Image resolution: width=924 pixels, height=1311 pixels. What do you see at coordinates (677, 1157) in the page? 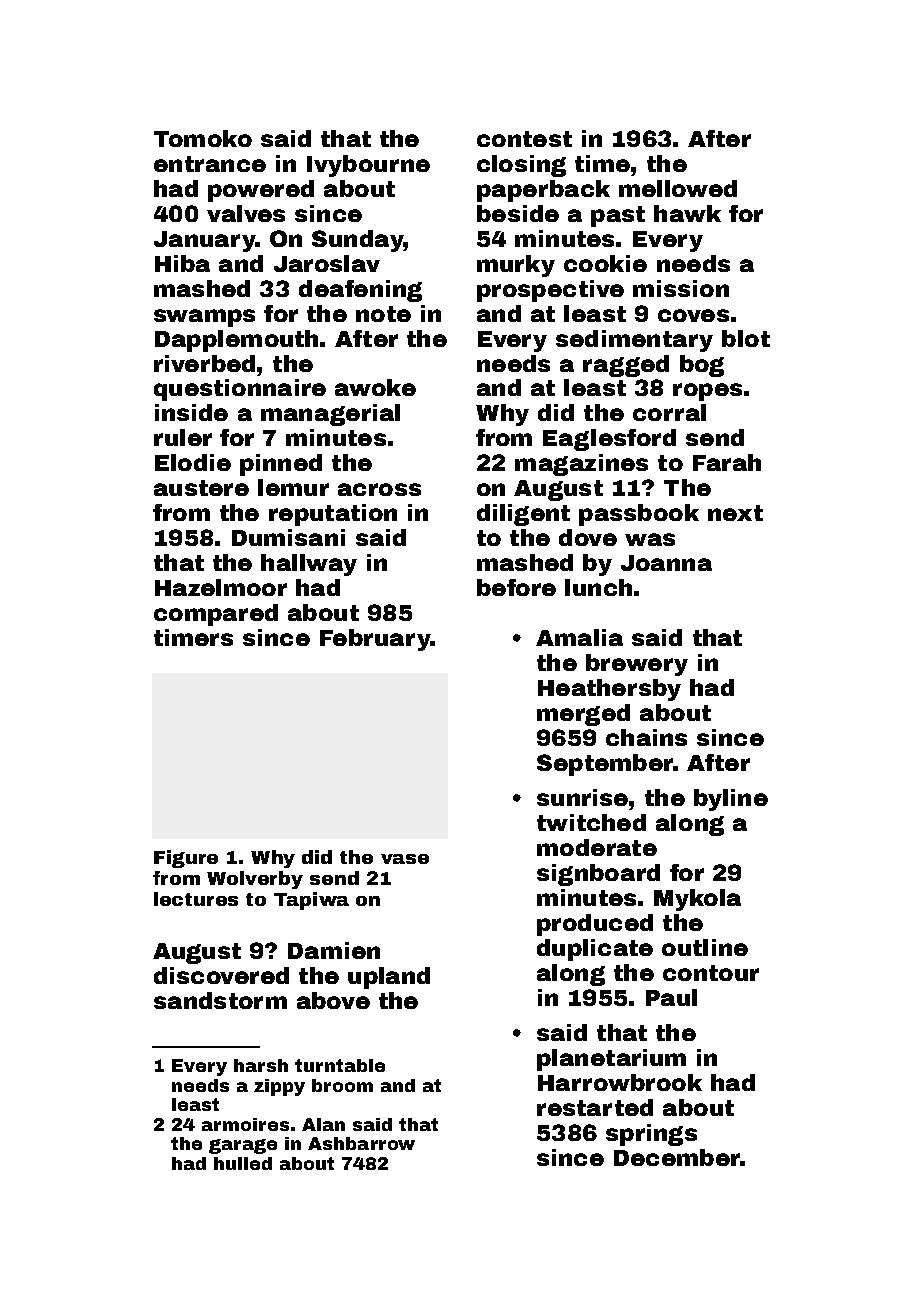
I see `December` at bounding box center [677, 1157].
